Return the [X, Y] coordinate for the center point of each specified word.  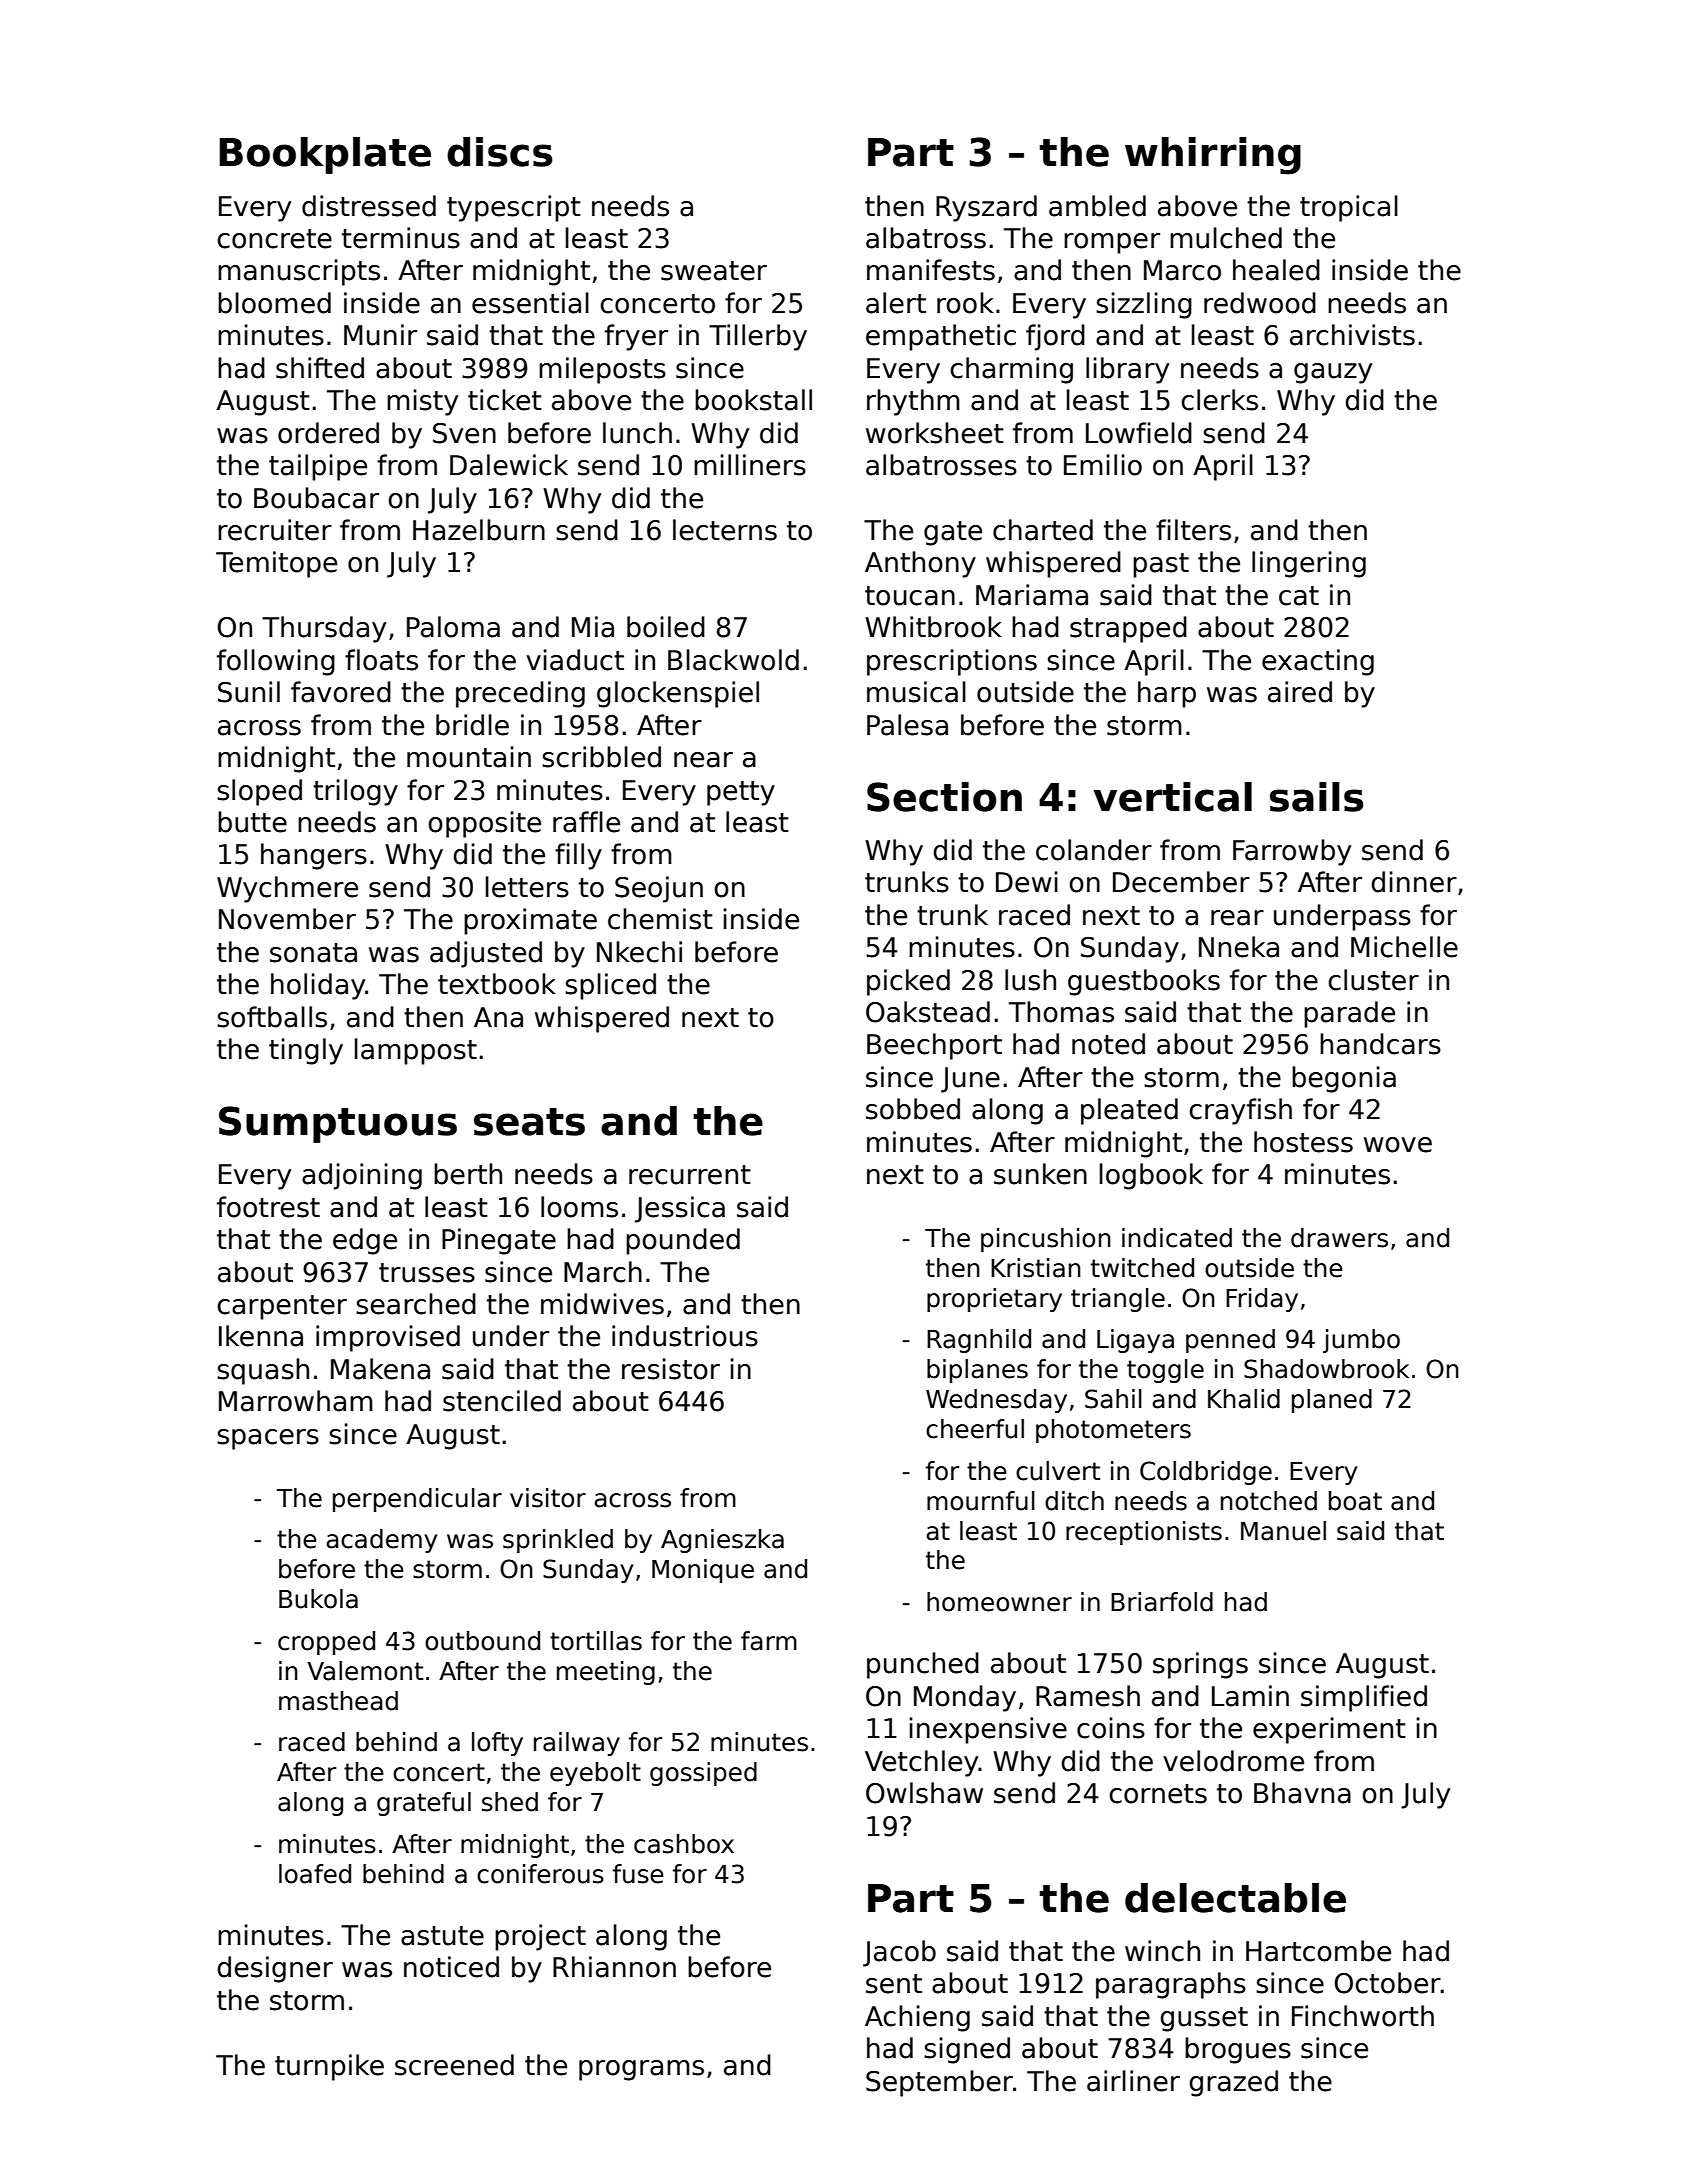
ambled [1097, 206]
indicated [1177, 1238]
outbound [482, 1641]
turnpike [329, 2067]
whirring [1213, 156]
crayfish [1240, 1111]
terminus [401, 238]
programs [641, 2070]
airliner [1133, 2081]
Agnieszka [722, 1541]
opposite [484, 824]
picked [908, 982]
